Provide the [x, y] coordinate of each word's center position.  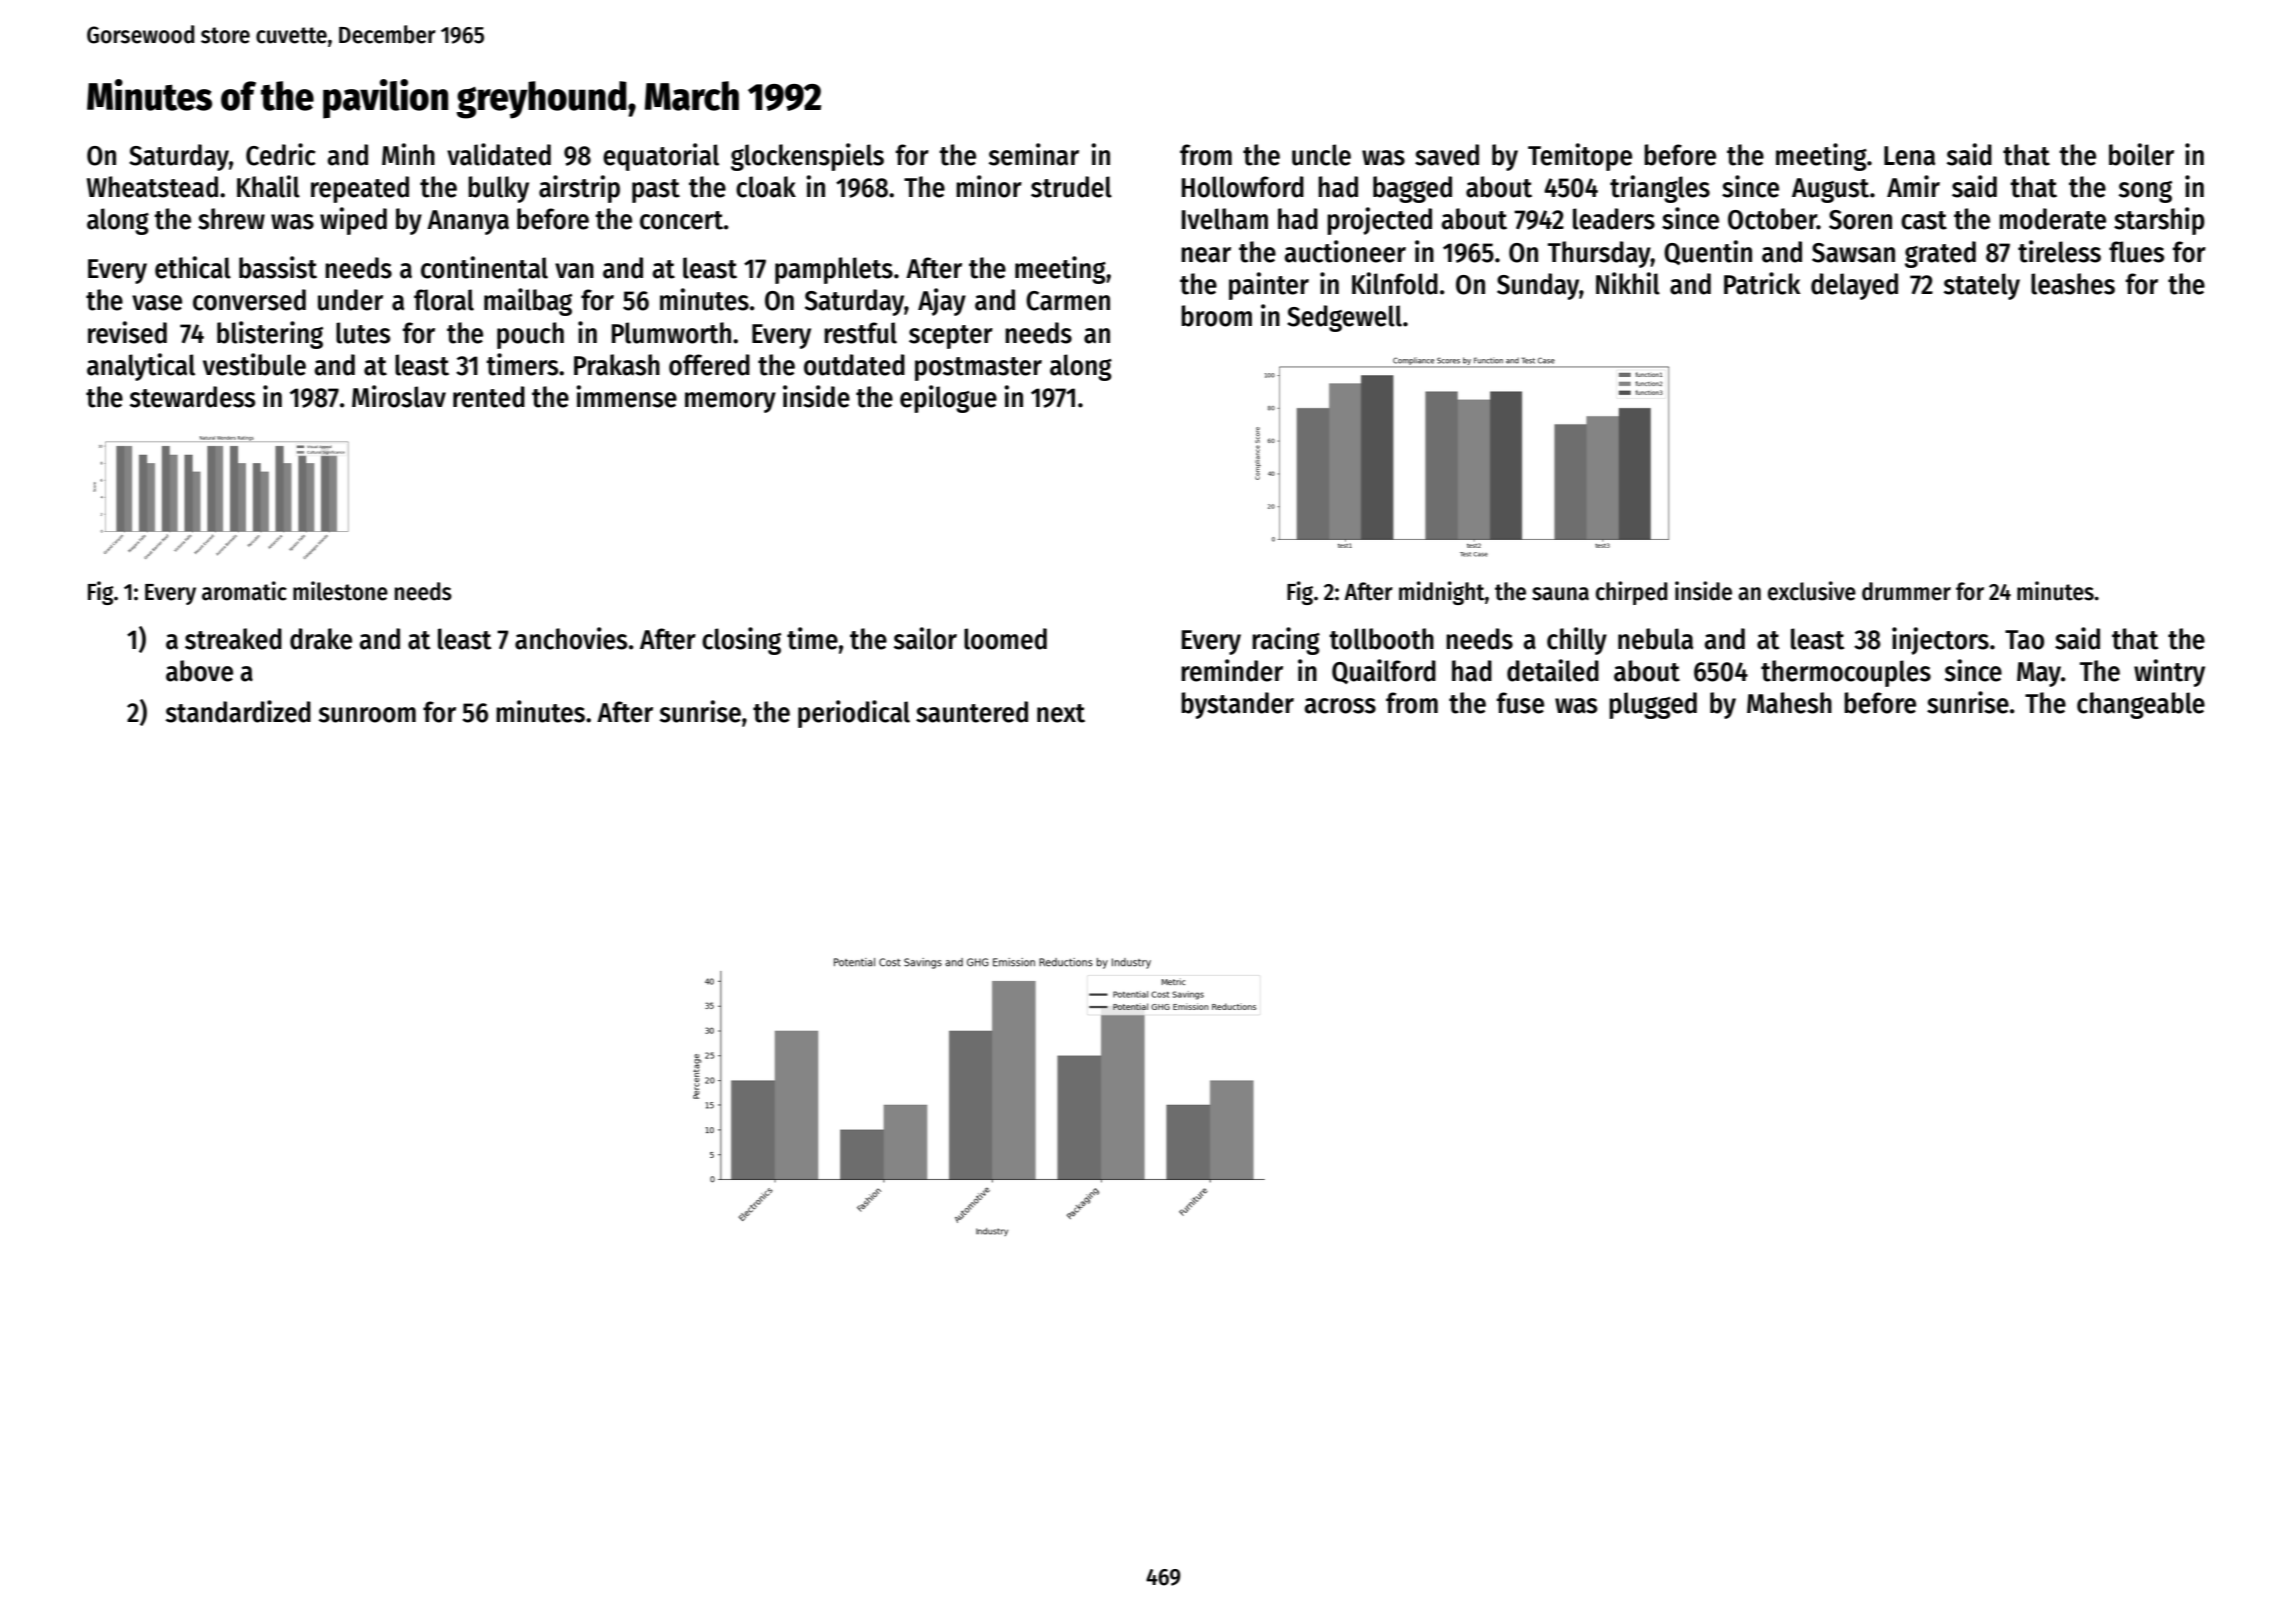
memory [730, 402]
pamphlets [834, 270]
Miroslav [399, 396]
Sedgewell [1344, 318]
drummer [1906, 591]
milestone [340, 591]
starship [2159, 221]
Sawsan [1853, 253]
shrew [231, 219]
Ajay [942, 302]
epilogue [948, 399]
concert [681, 220]
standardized [238, 711]
